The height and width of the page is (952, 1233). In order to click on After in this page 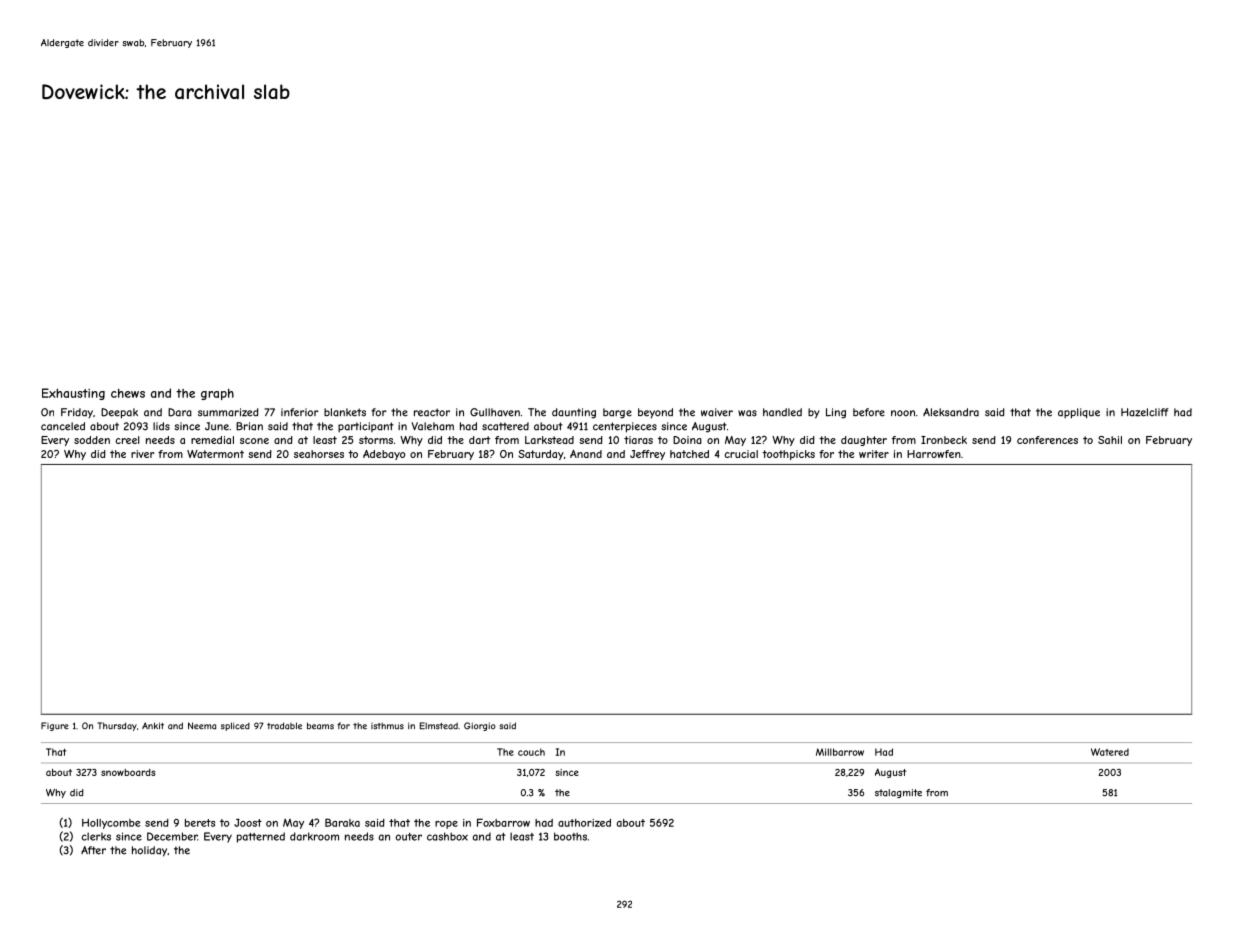, I will do `click(93, 850)`.
